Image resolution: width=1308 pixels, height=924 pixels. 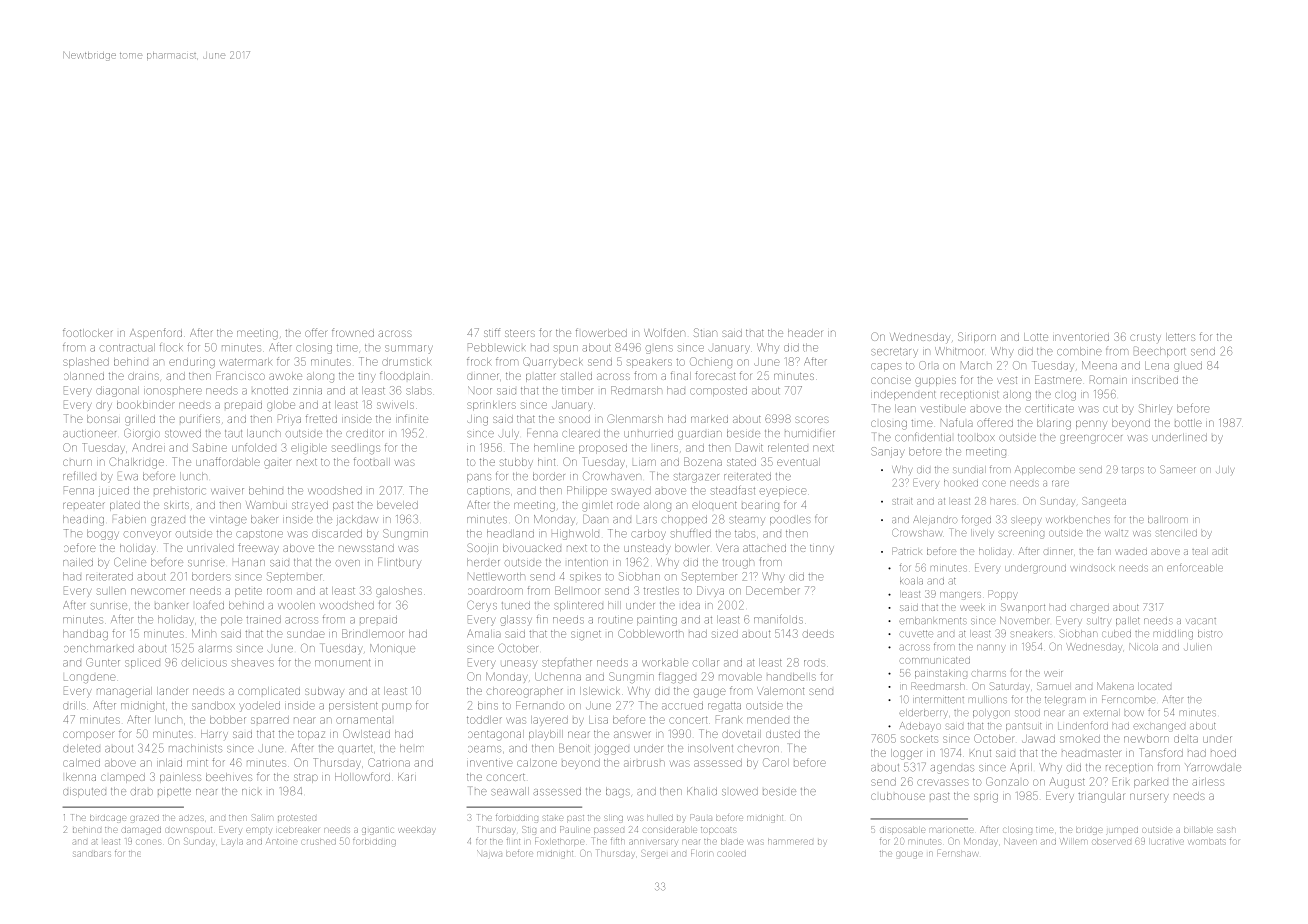 What do you see at coordinates (204, 633) in the document?
I see `Minh` at bounding box center [204, 633].
